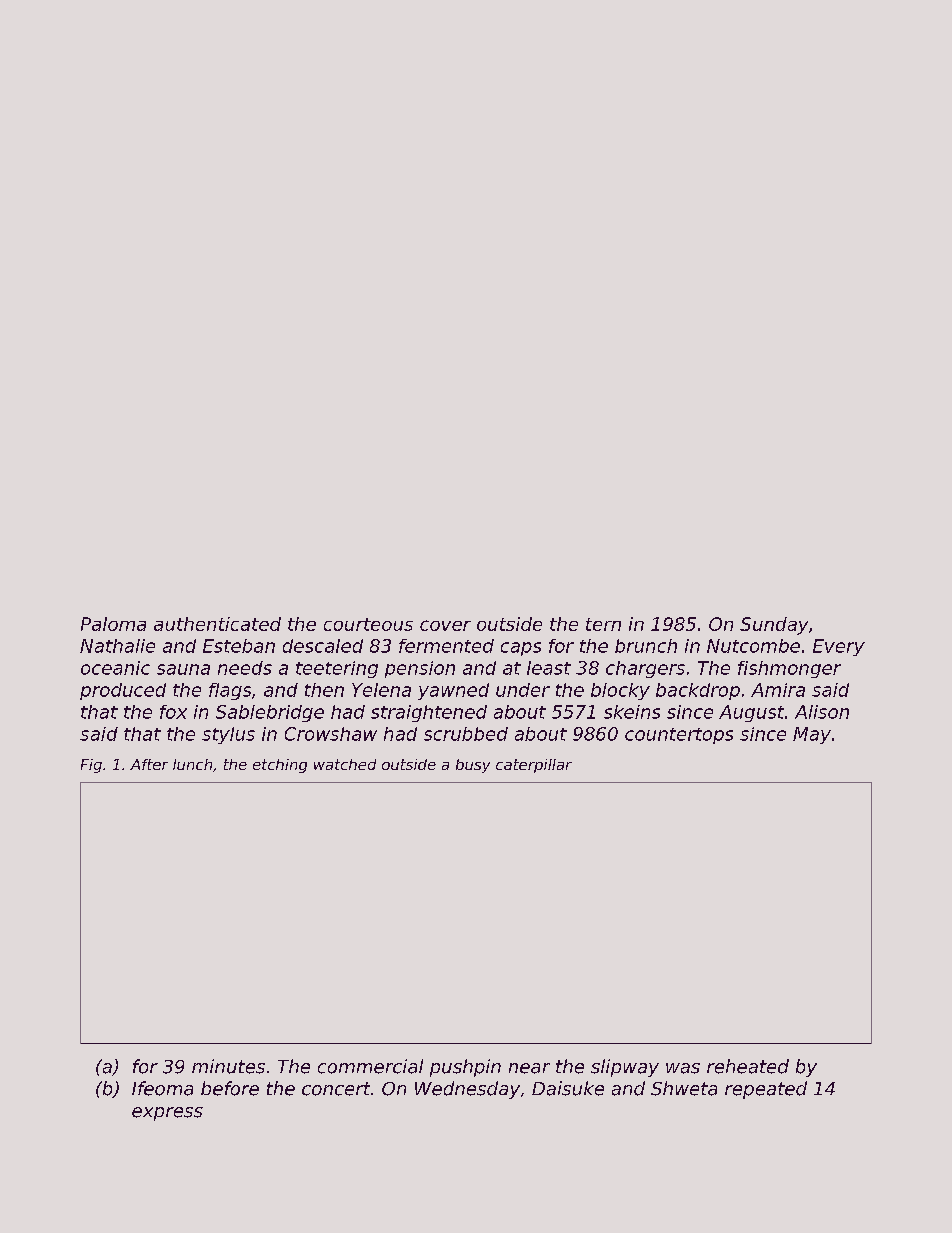  Describe the element at coordinates (228, 1066) in the screenshot. I see `minutes` at that location.
